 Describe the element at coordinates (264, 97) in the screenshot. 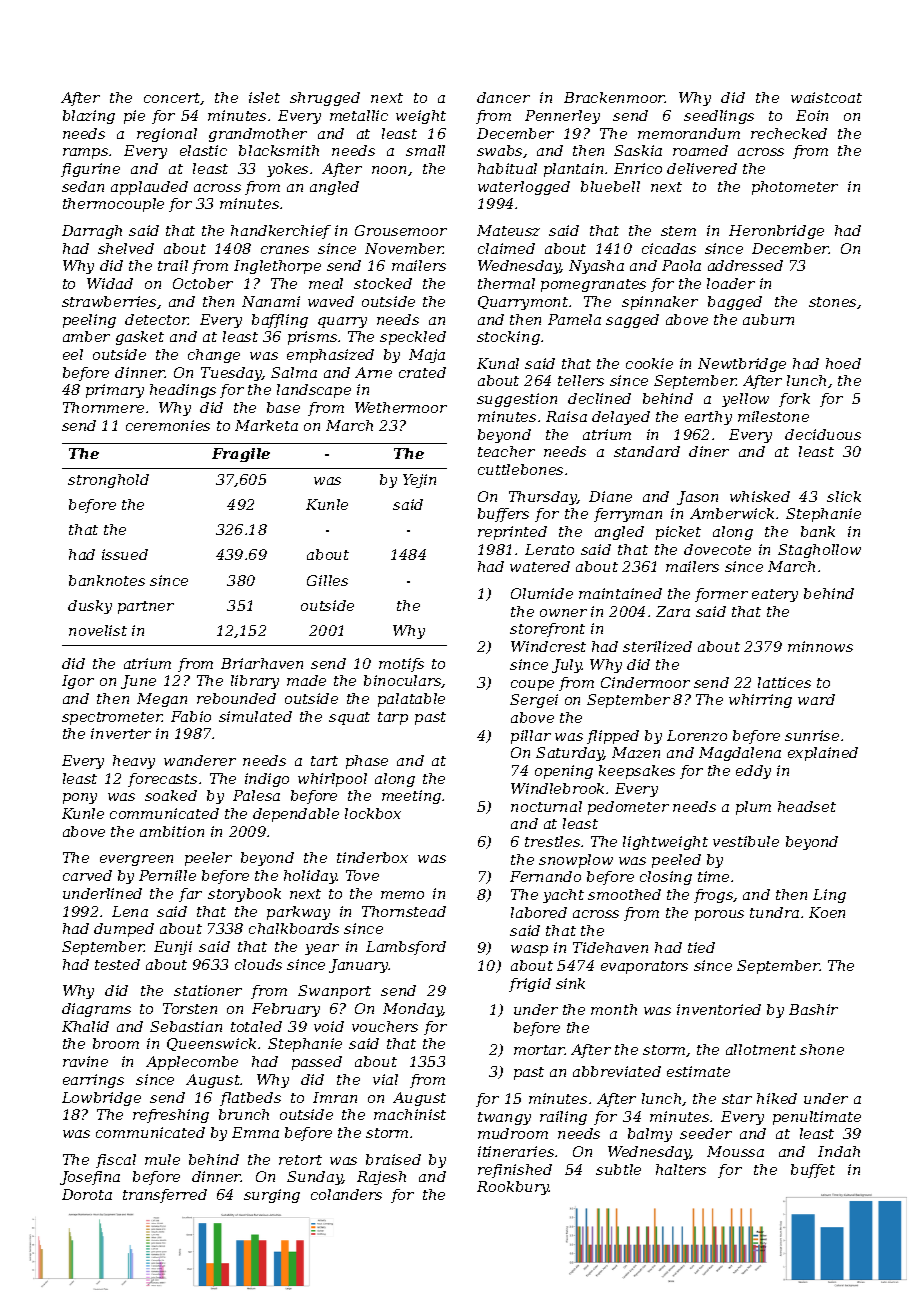

I see `islet` at that location.
